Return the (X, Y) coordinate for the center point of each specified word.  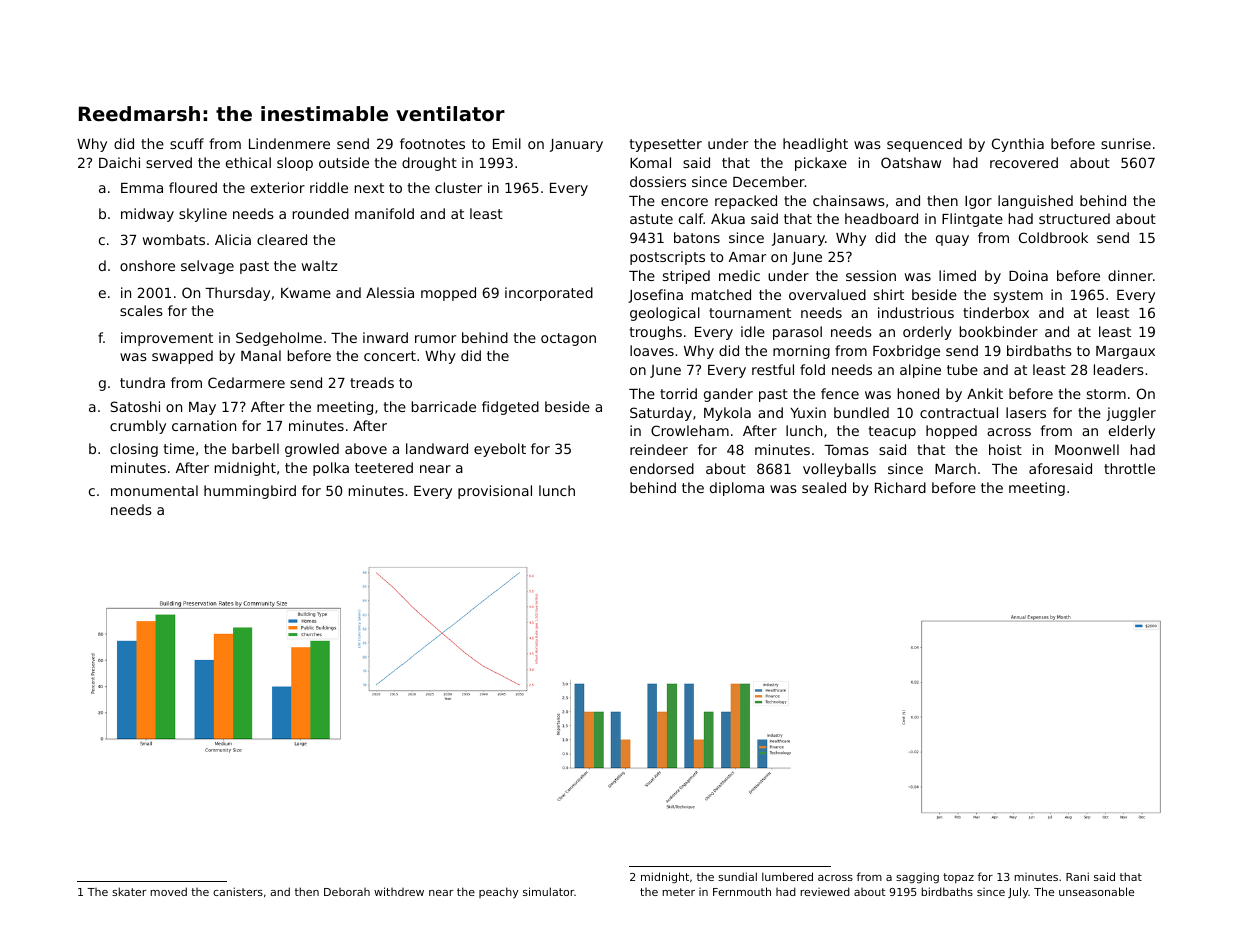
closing (134, 450)
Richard (900, 487)
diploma (737, 489)
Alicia (233, 239)
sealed (824, 487)
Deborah (347, 892)
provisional (495, 492)
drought (429, 164)
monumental (154, 490)
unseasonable (1096, 891)
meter (678, 892)
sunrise (1126, 143)
